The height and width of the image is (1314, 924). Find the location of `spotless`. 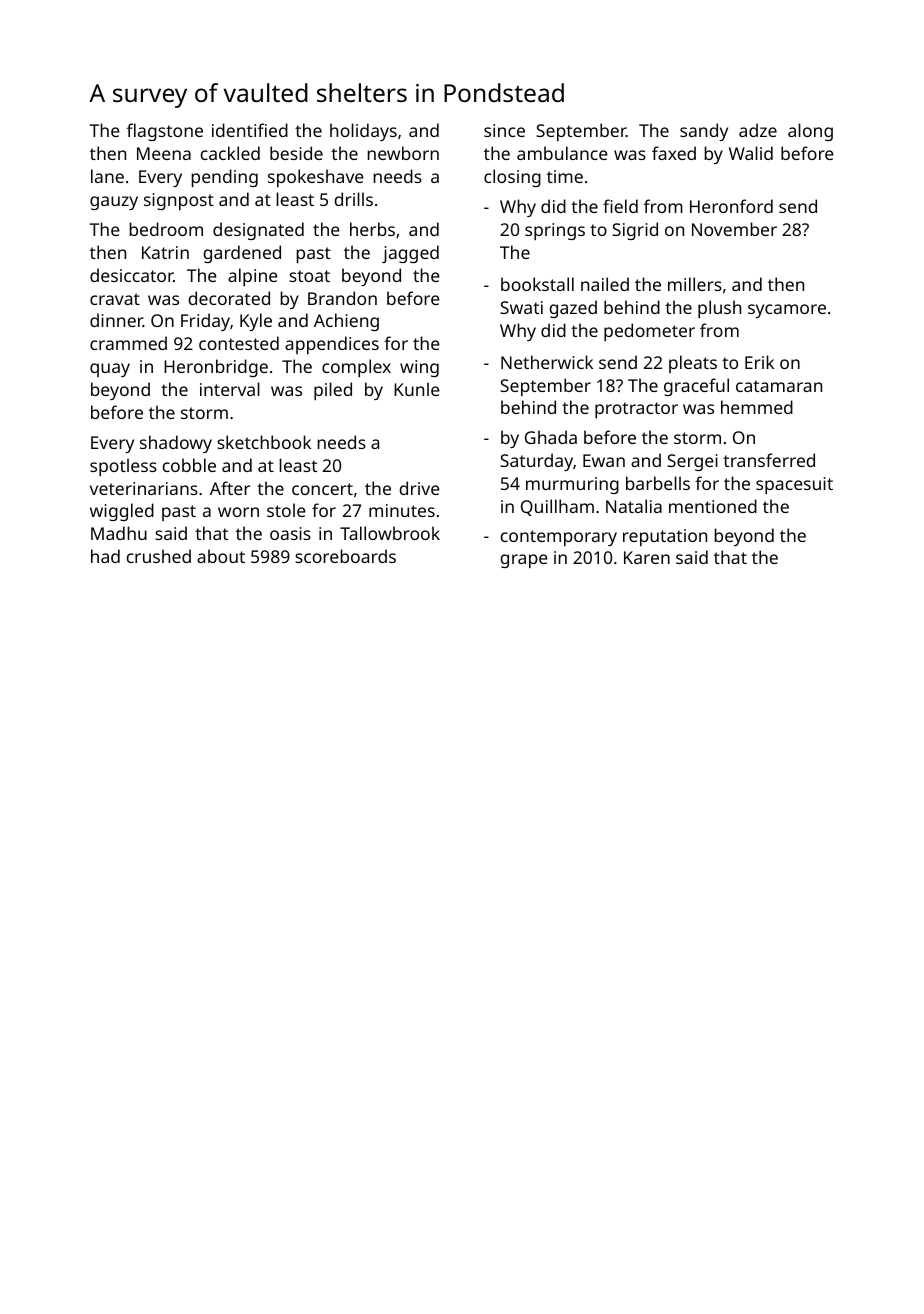

spotless is located at coordinates (123, 467).
